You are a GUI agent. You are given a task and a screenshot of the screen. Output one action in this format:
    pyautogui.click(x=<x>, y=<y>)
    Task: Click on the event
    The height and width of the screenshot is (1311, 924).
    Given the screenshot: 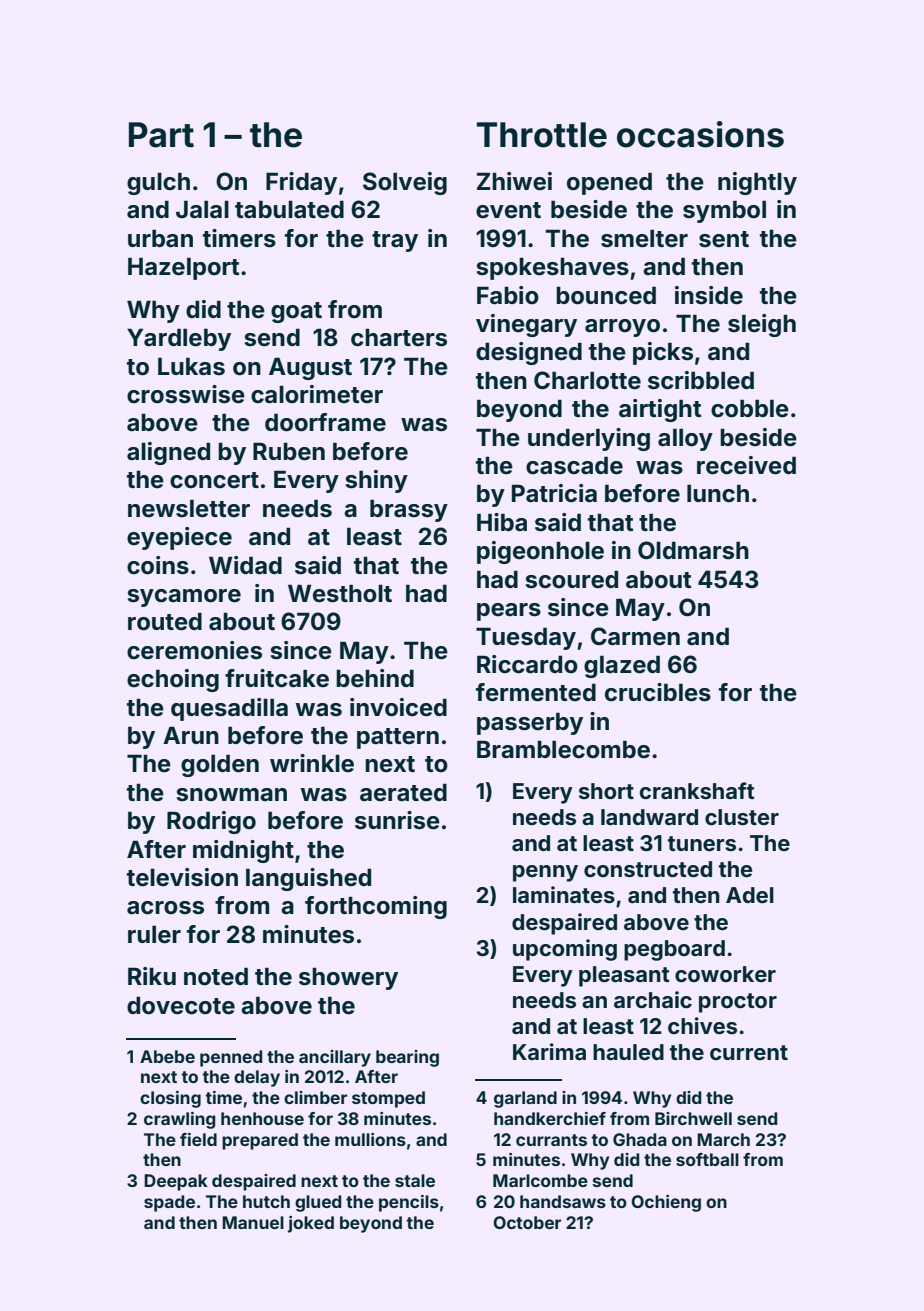 What is the action you would take?
    pyautogui.click(x=508, y=210)
